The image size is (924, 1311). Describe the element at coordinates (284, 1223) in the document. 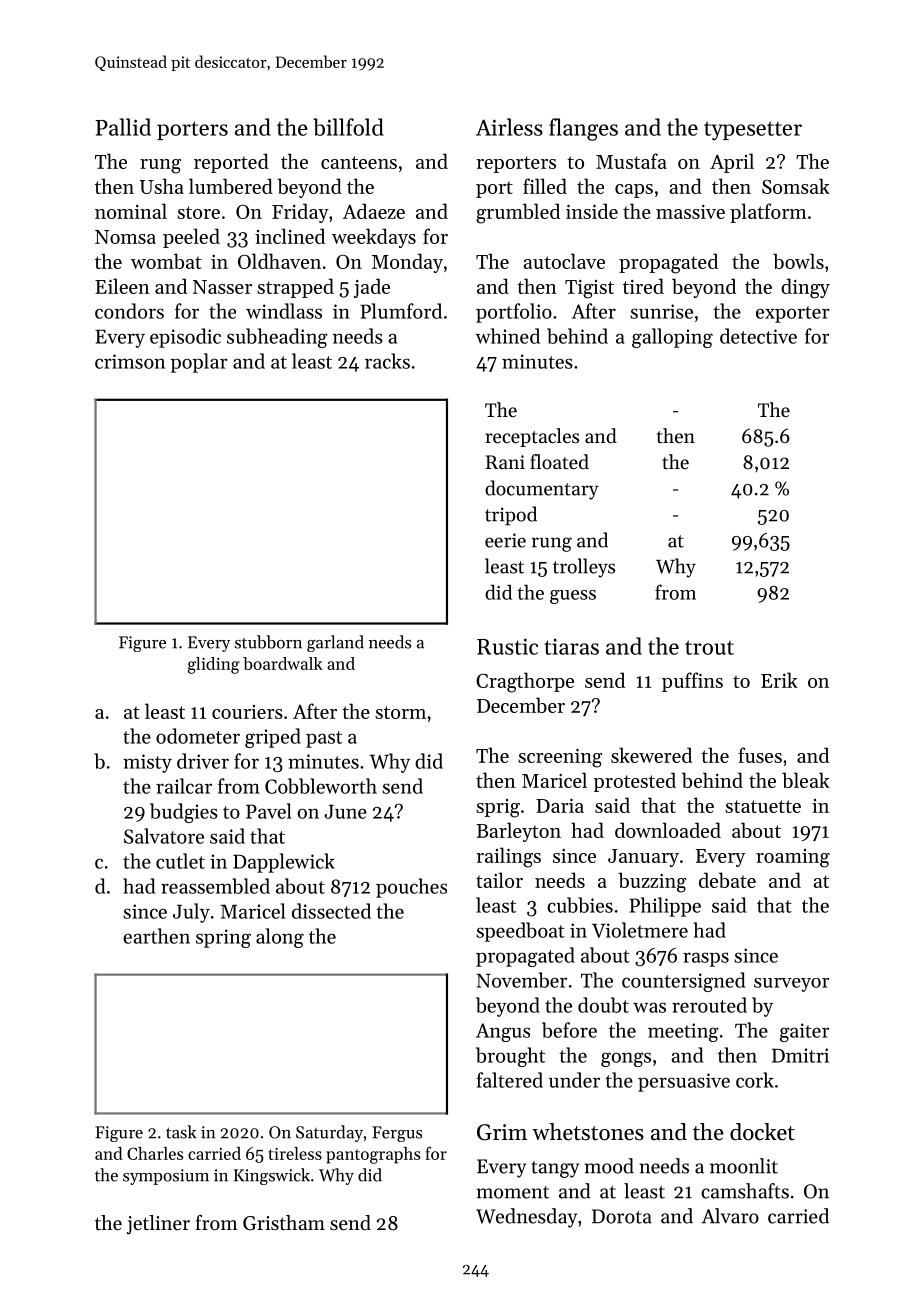

I see `Gristham` at that location.
